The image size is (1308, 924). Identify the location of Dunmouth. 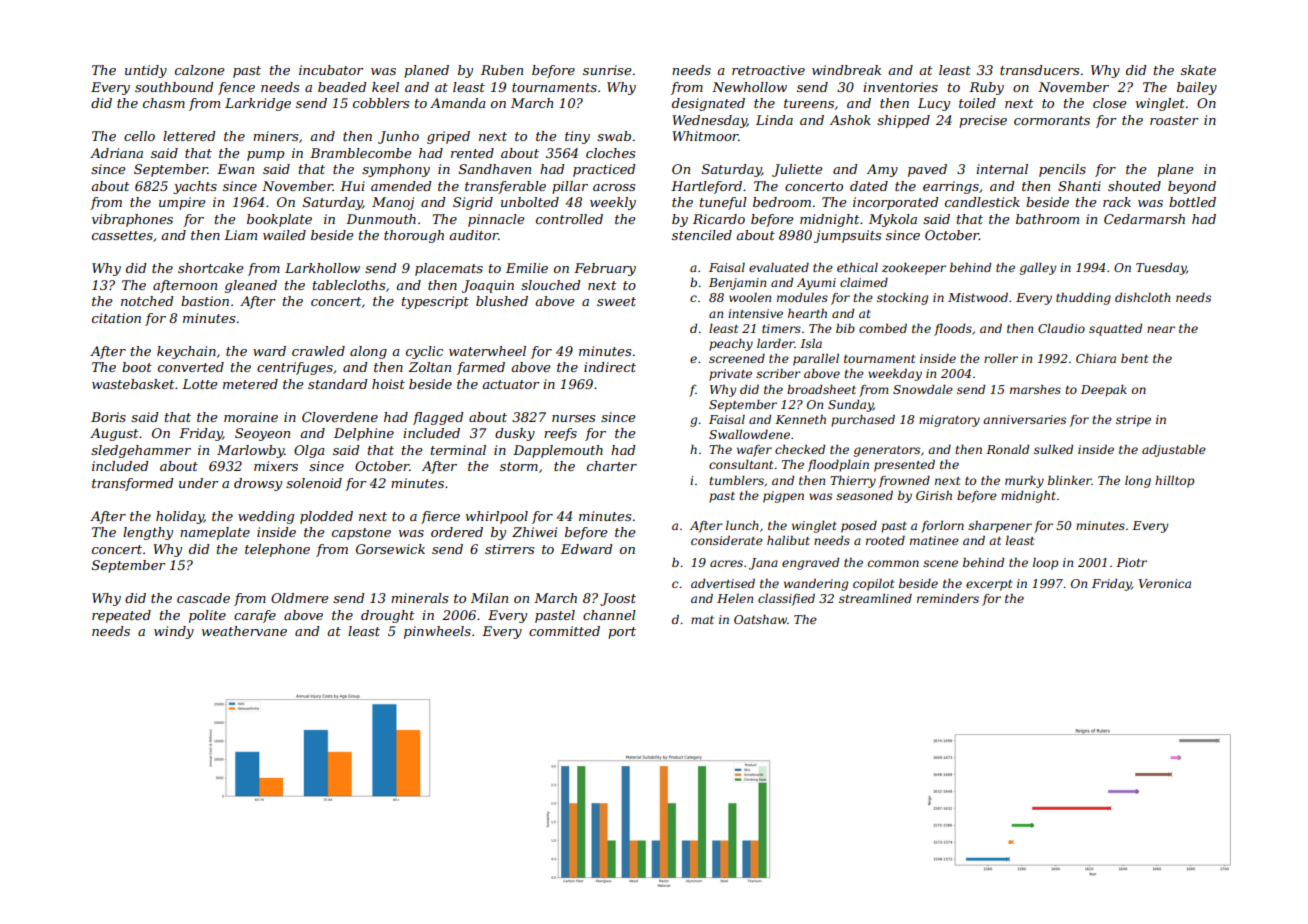
(381, 219).
